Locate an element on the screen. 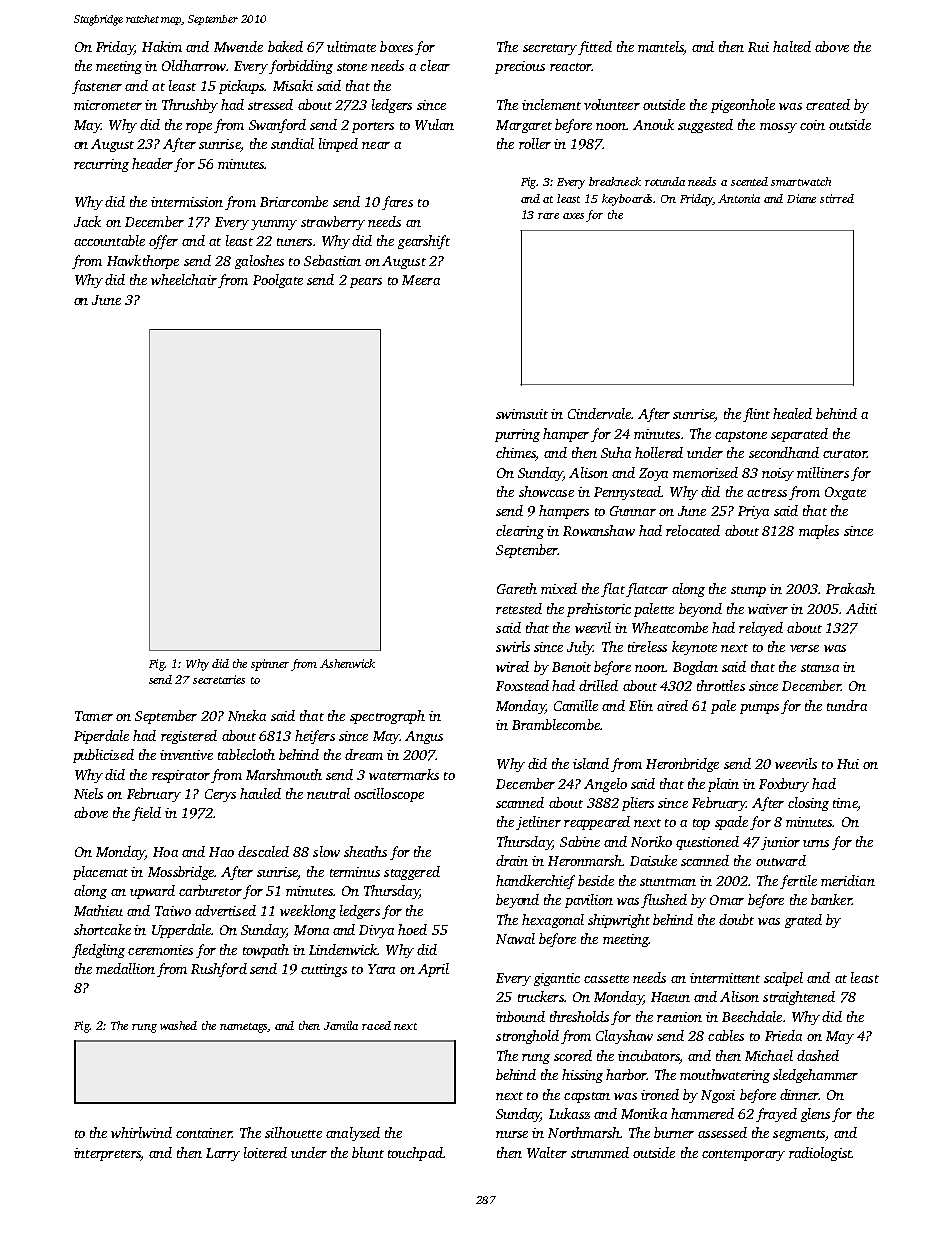 Image resolution: width=952 pixels, height=1233 pixels. healed is located at coordinates (792, 413).
